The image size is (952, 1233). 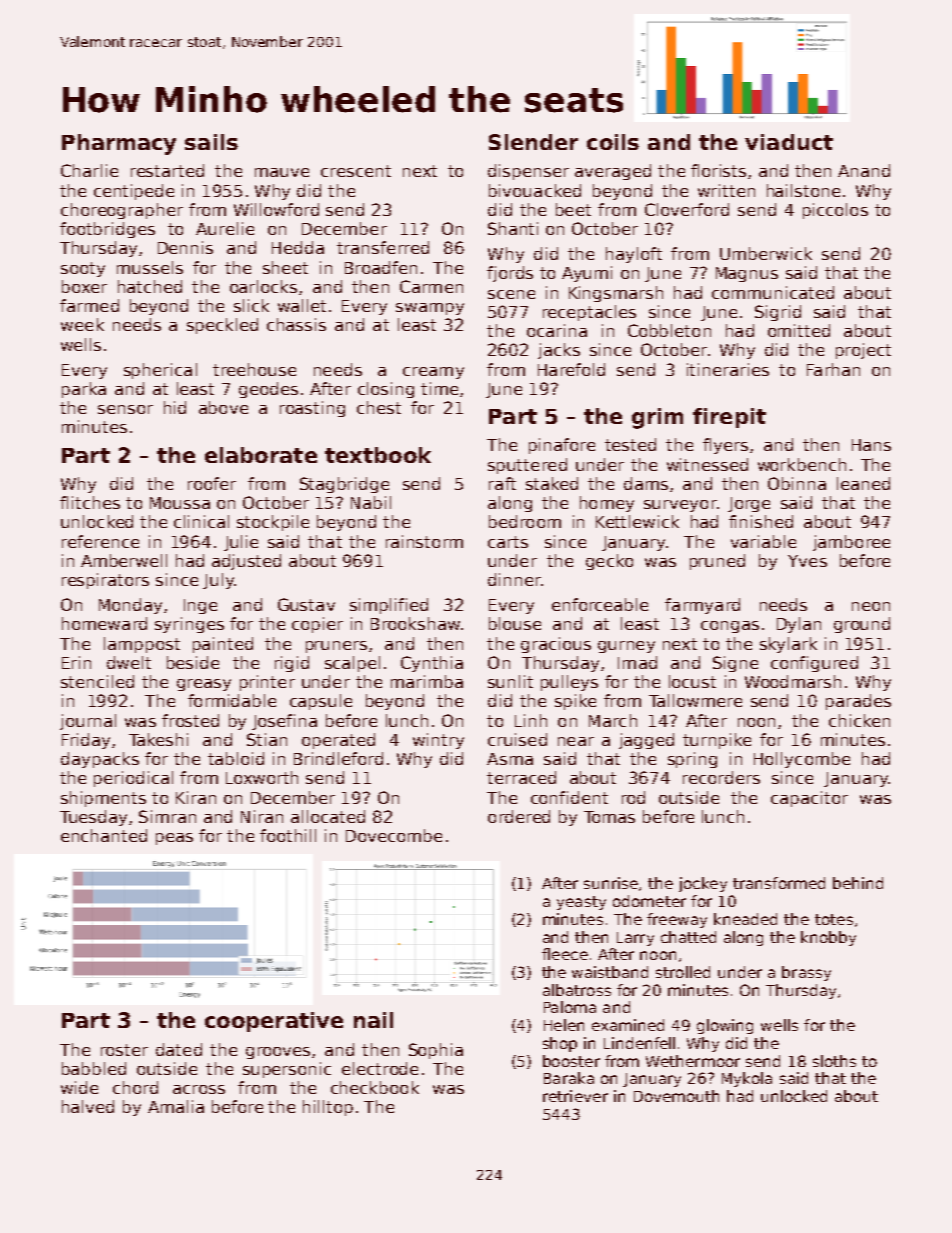 I want to click on roster, so click(x=124, y=1050).
